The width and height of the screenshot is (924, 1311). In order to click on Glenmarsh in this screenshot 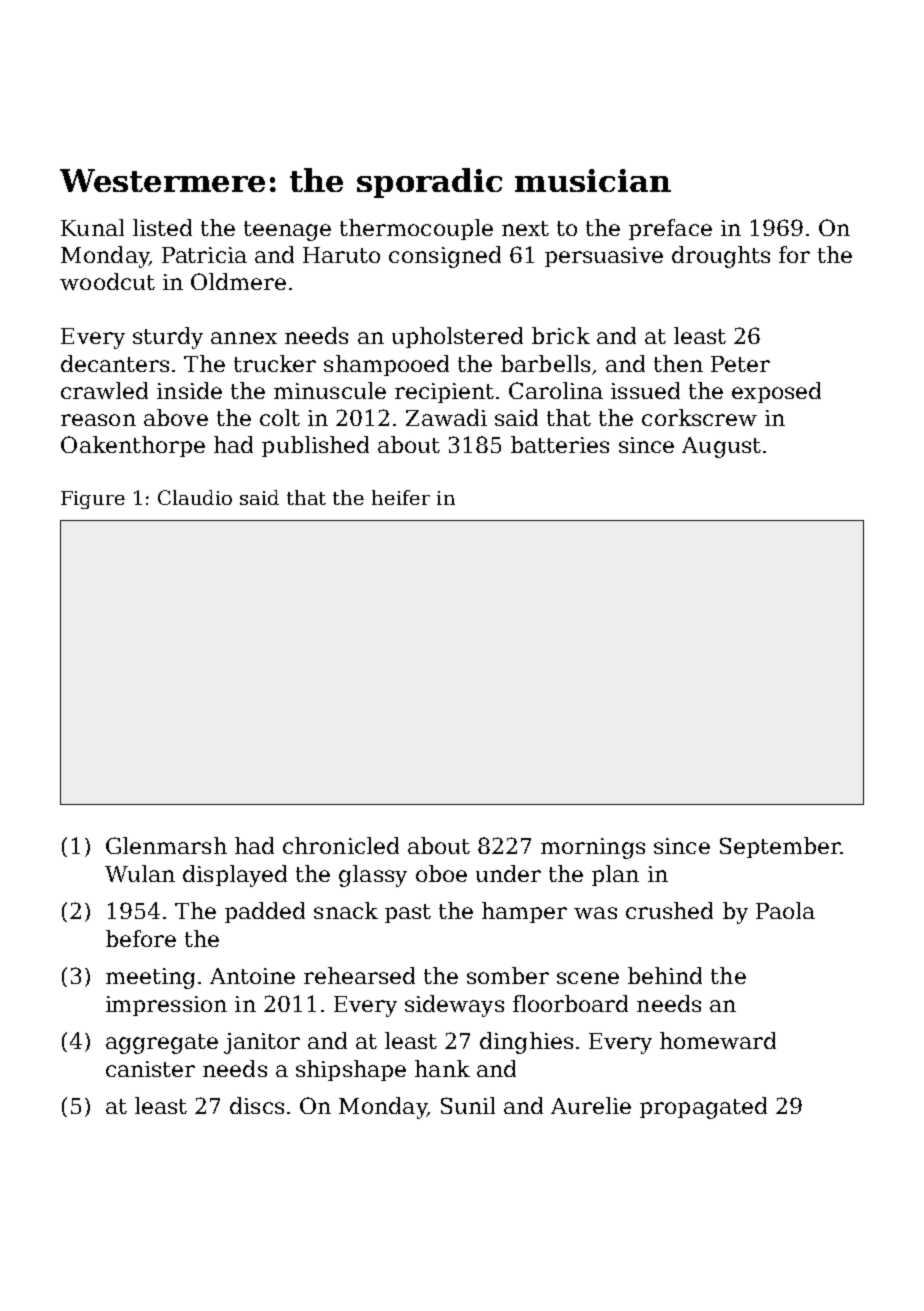, I will do `click(166, 845)`.
